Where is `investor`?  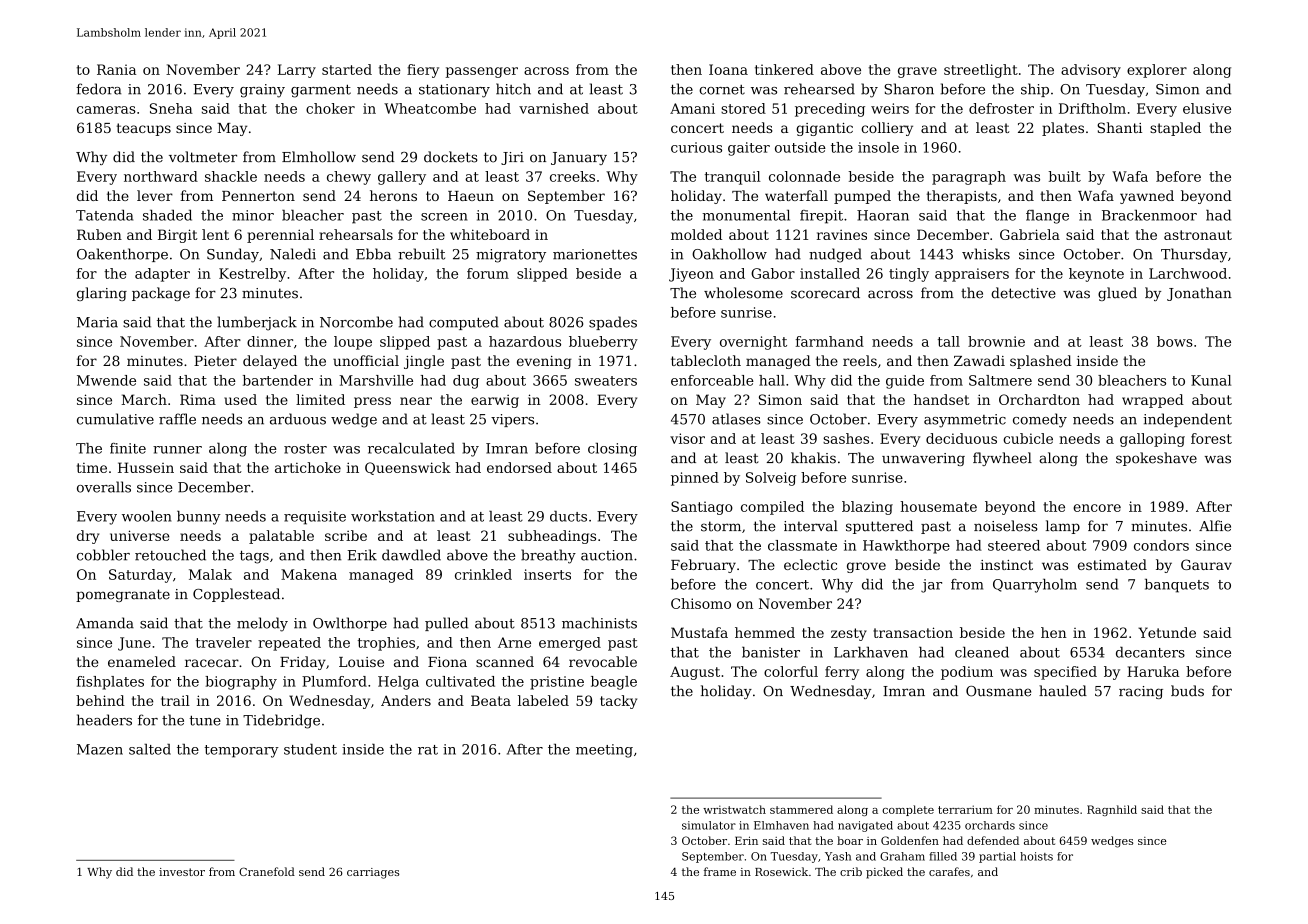
investor is located at coordinates (182, 872).
